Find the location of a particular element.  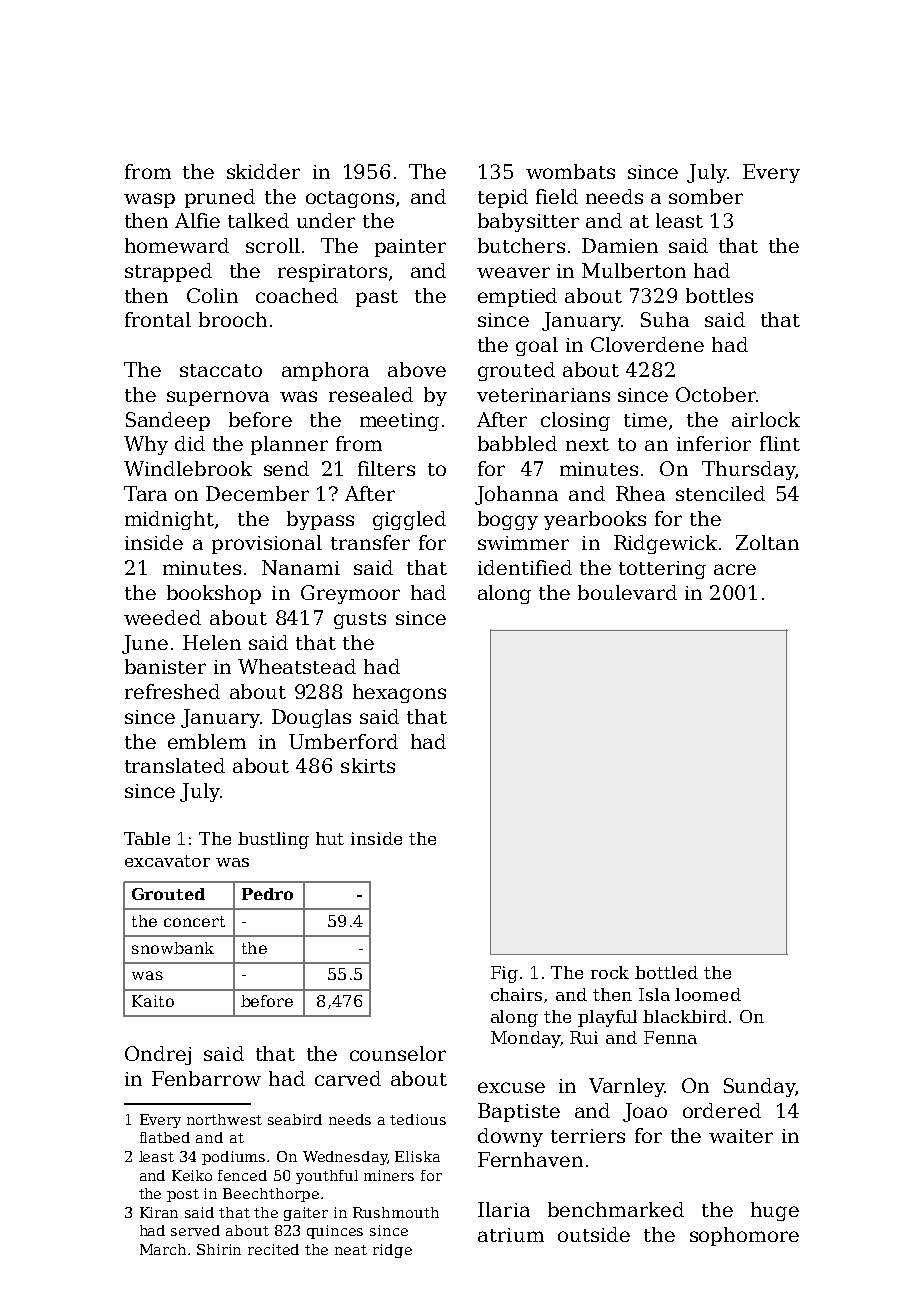

chairs is located at coordinates (516, 994).
